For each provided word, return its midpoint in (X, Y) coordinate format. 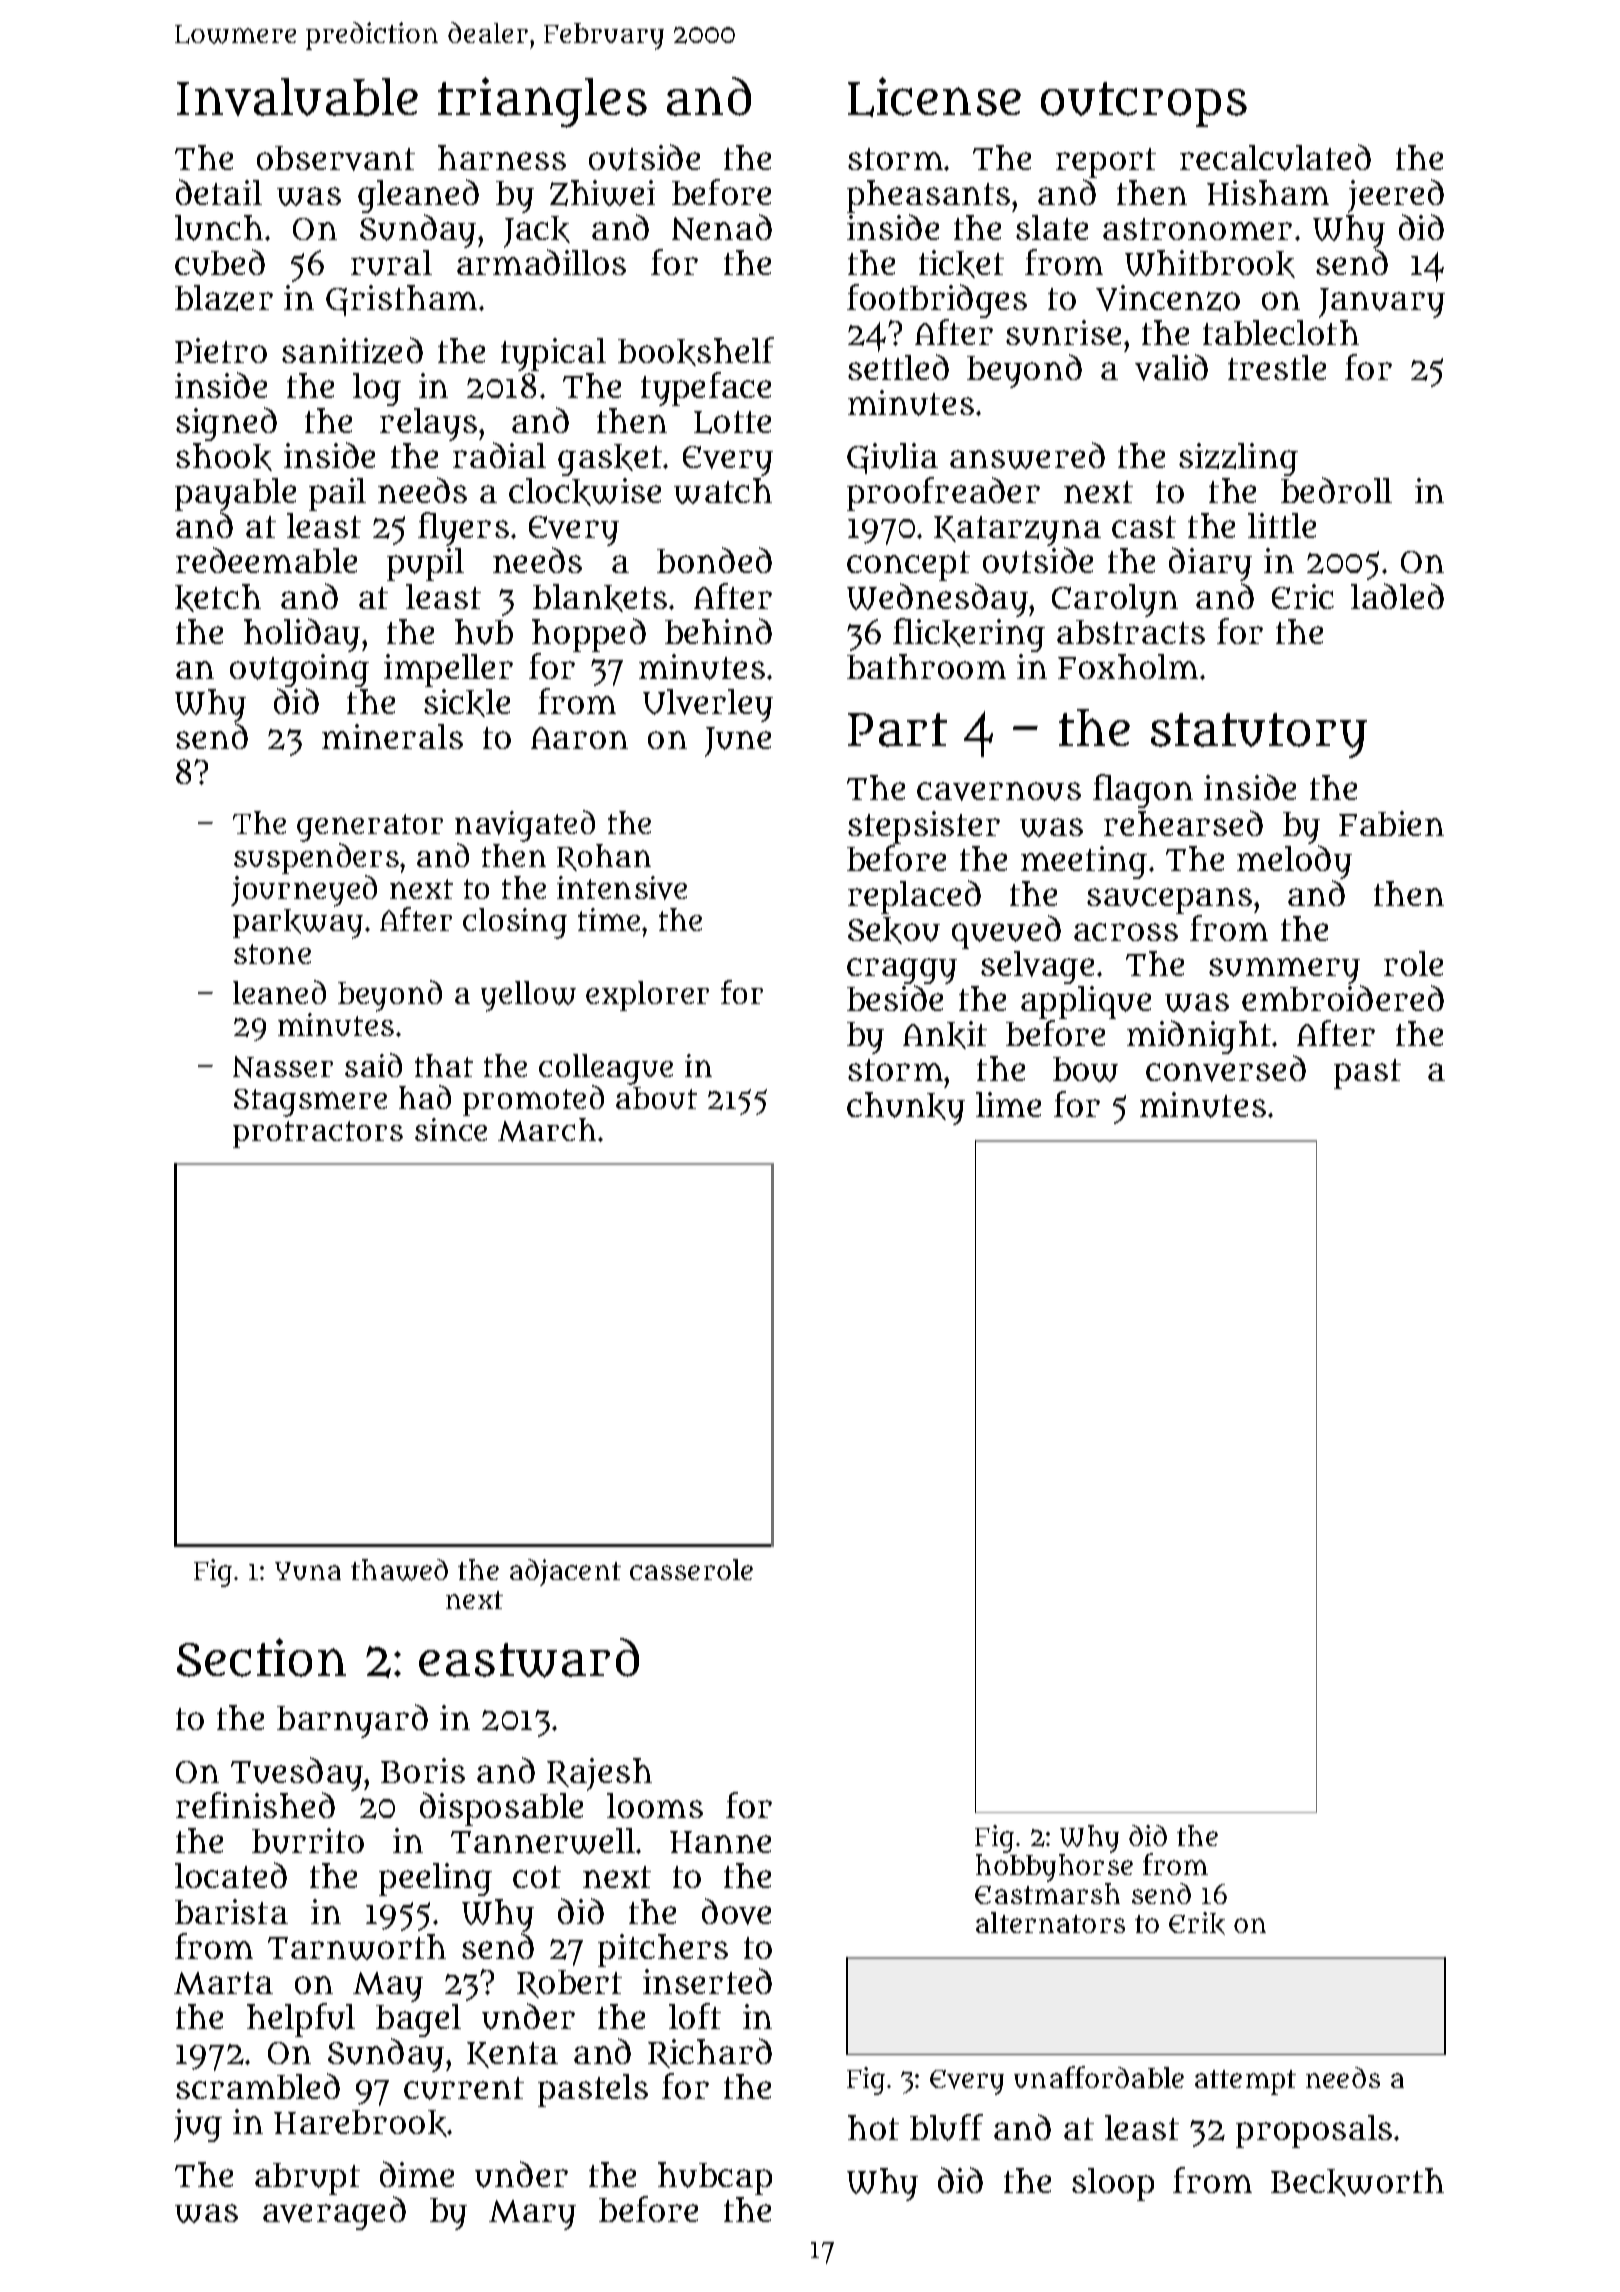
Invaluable (297, 97)
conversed (1226, 1069)
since (451, 1129)
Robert (569, 1984)
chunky (906, 1108)
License (934, 97)
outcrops (1144, 104)
